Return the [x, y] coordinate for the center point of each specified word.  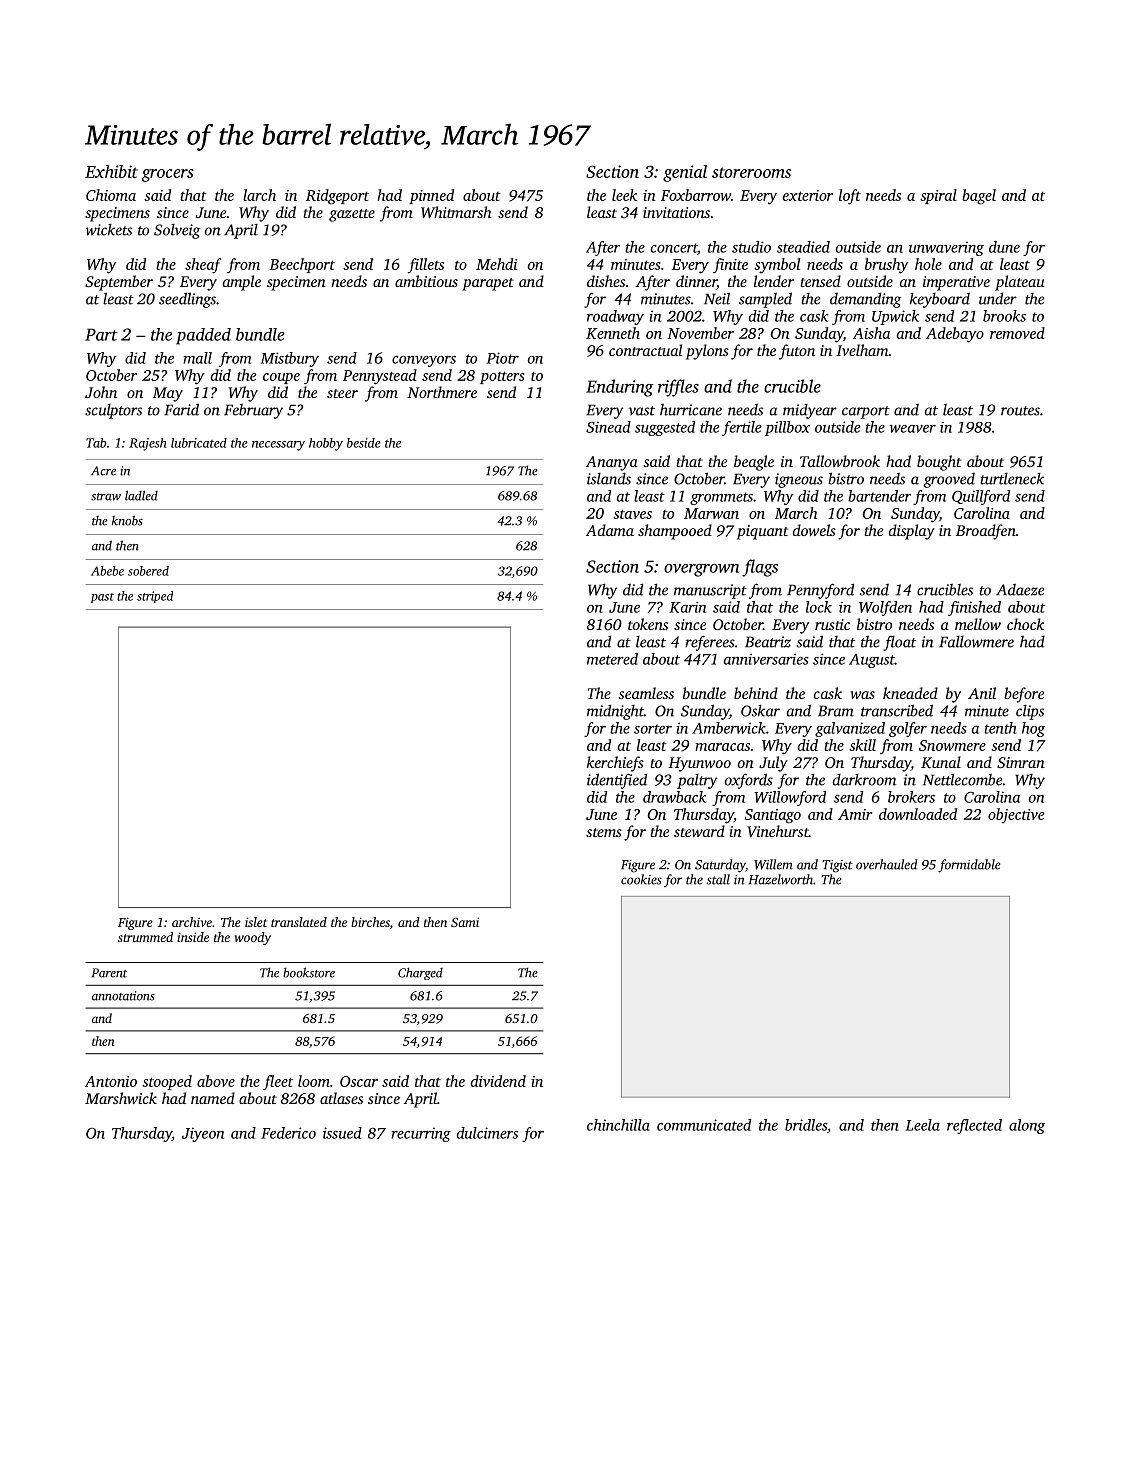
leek [624, 195]
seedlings [187, 300]
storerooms [751, 172]
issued [342, 1133]
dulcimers [487, 1133]
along [1027, 1126]
